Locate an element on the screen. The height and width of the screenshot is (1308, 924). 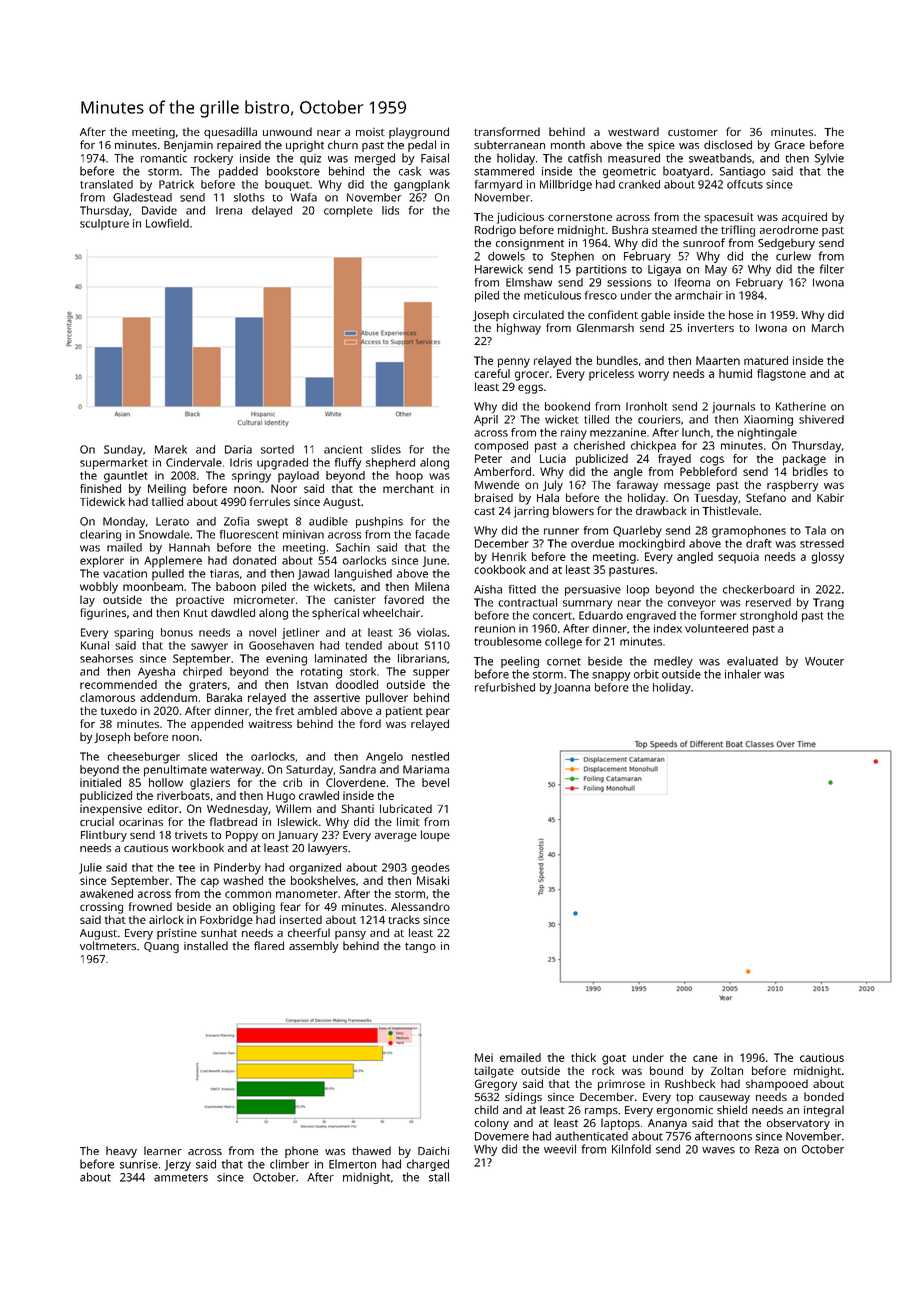
charged is located at coordinates (428, 1165).
